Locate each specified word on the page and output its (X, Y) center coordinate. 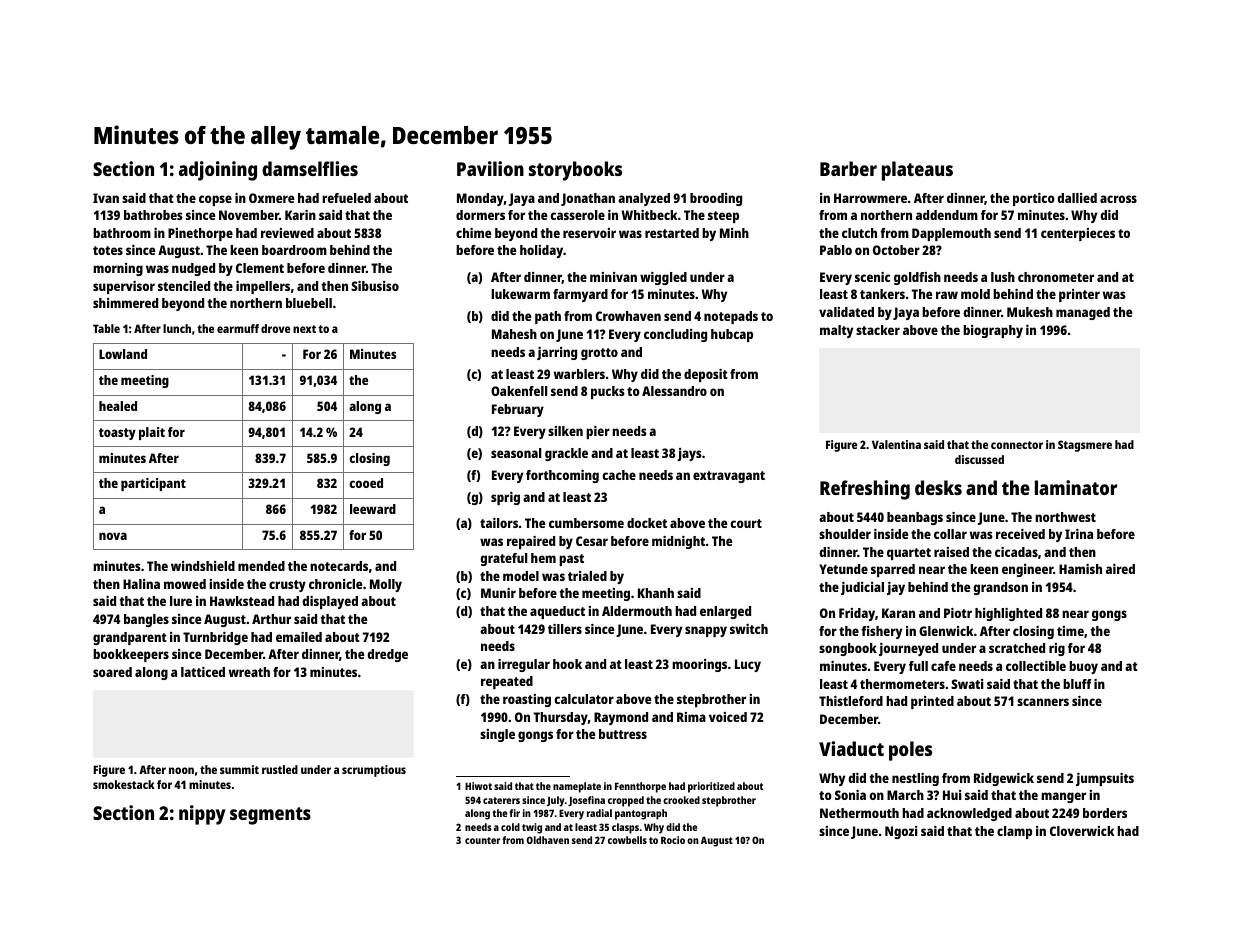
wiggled (663, 278)
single (497, 735)
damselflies (310, 168)
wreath (249, 672)
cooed (366, 483)
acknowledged (969, 814)
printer (1079, 295)
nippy (202, 815)
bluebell (309, 303)
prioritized (711, 787)
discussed (979, 459)
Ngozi (901, 832)
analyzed (644, 199)
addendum (947, 215)
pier (598, 432)
